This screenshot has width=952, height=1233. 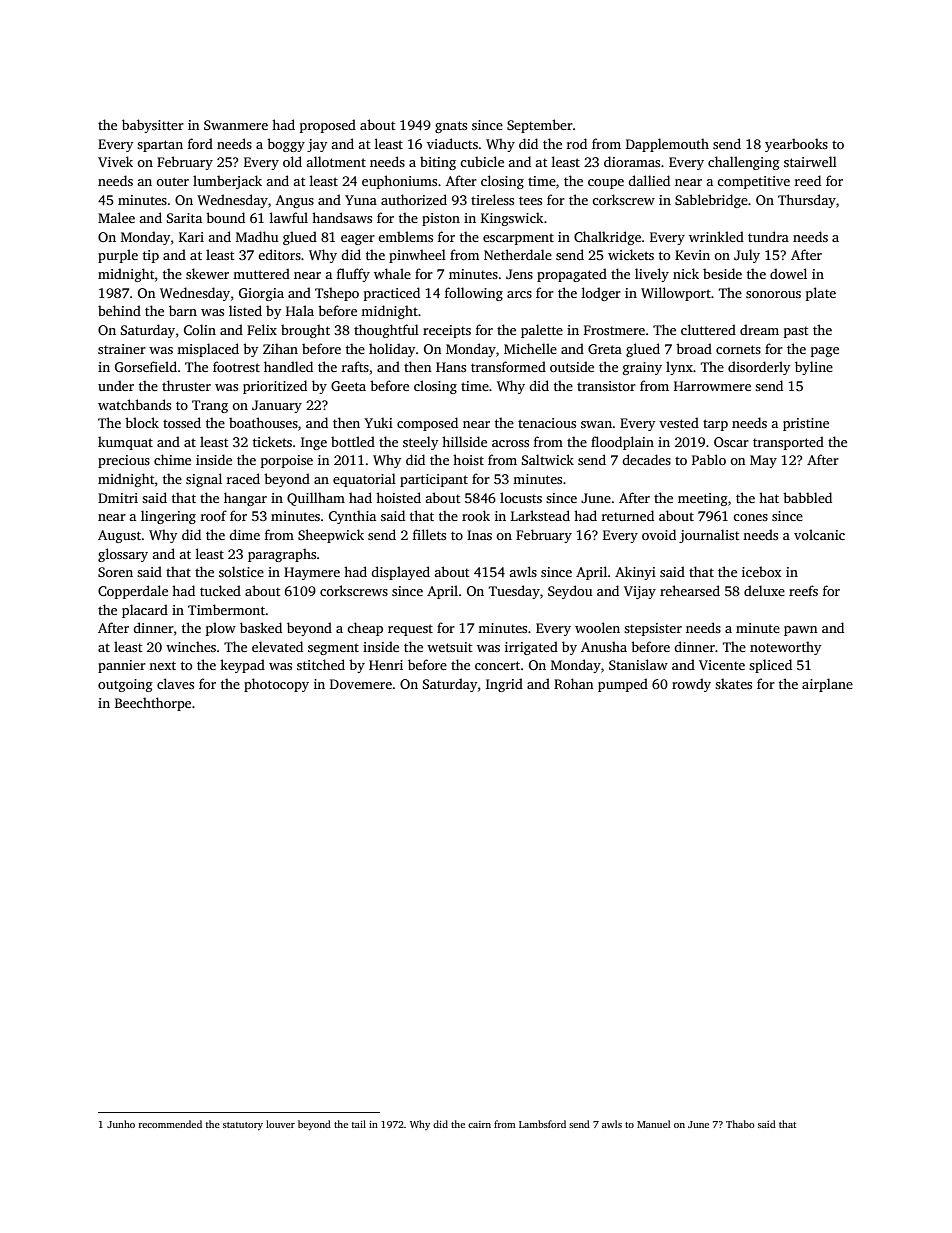 What do you see at coordinates (479, 1124) in the screenshot?
I see `cairn` at bounding box center [479, 1124].
